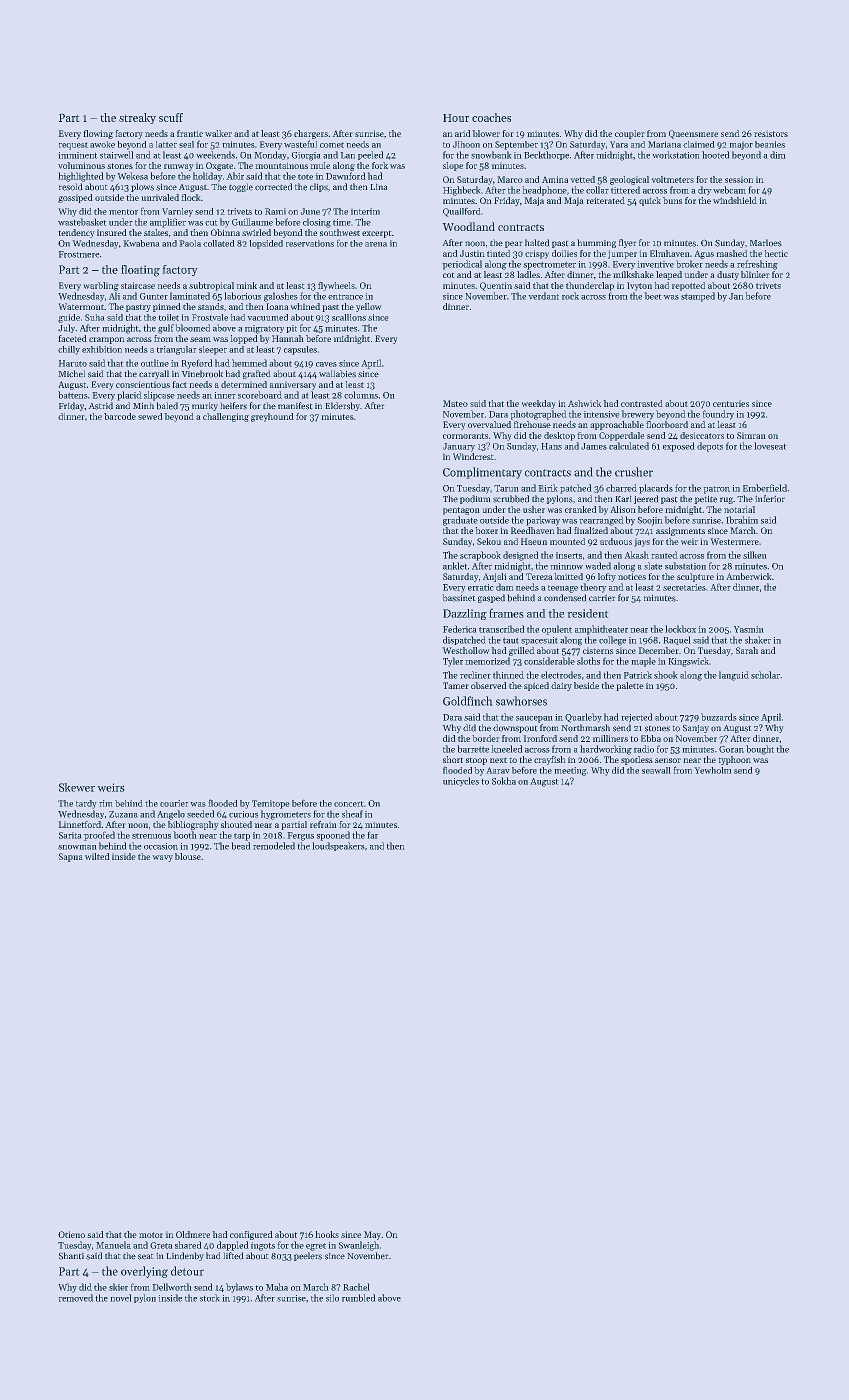 The image size is (849, 1400). Describe the element at coordinates (491, 117) in the screenshot. I see `coaches` at that location.
